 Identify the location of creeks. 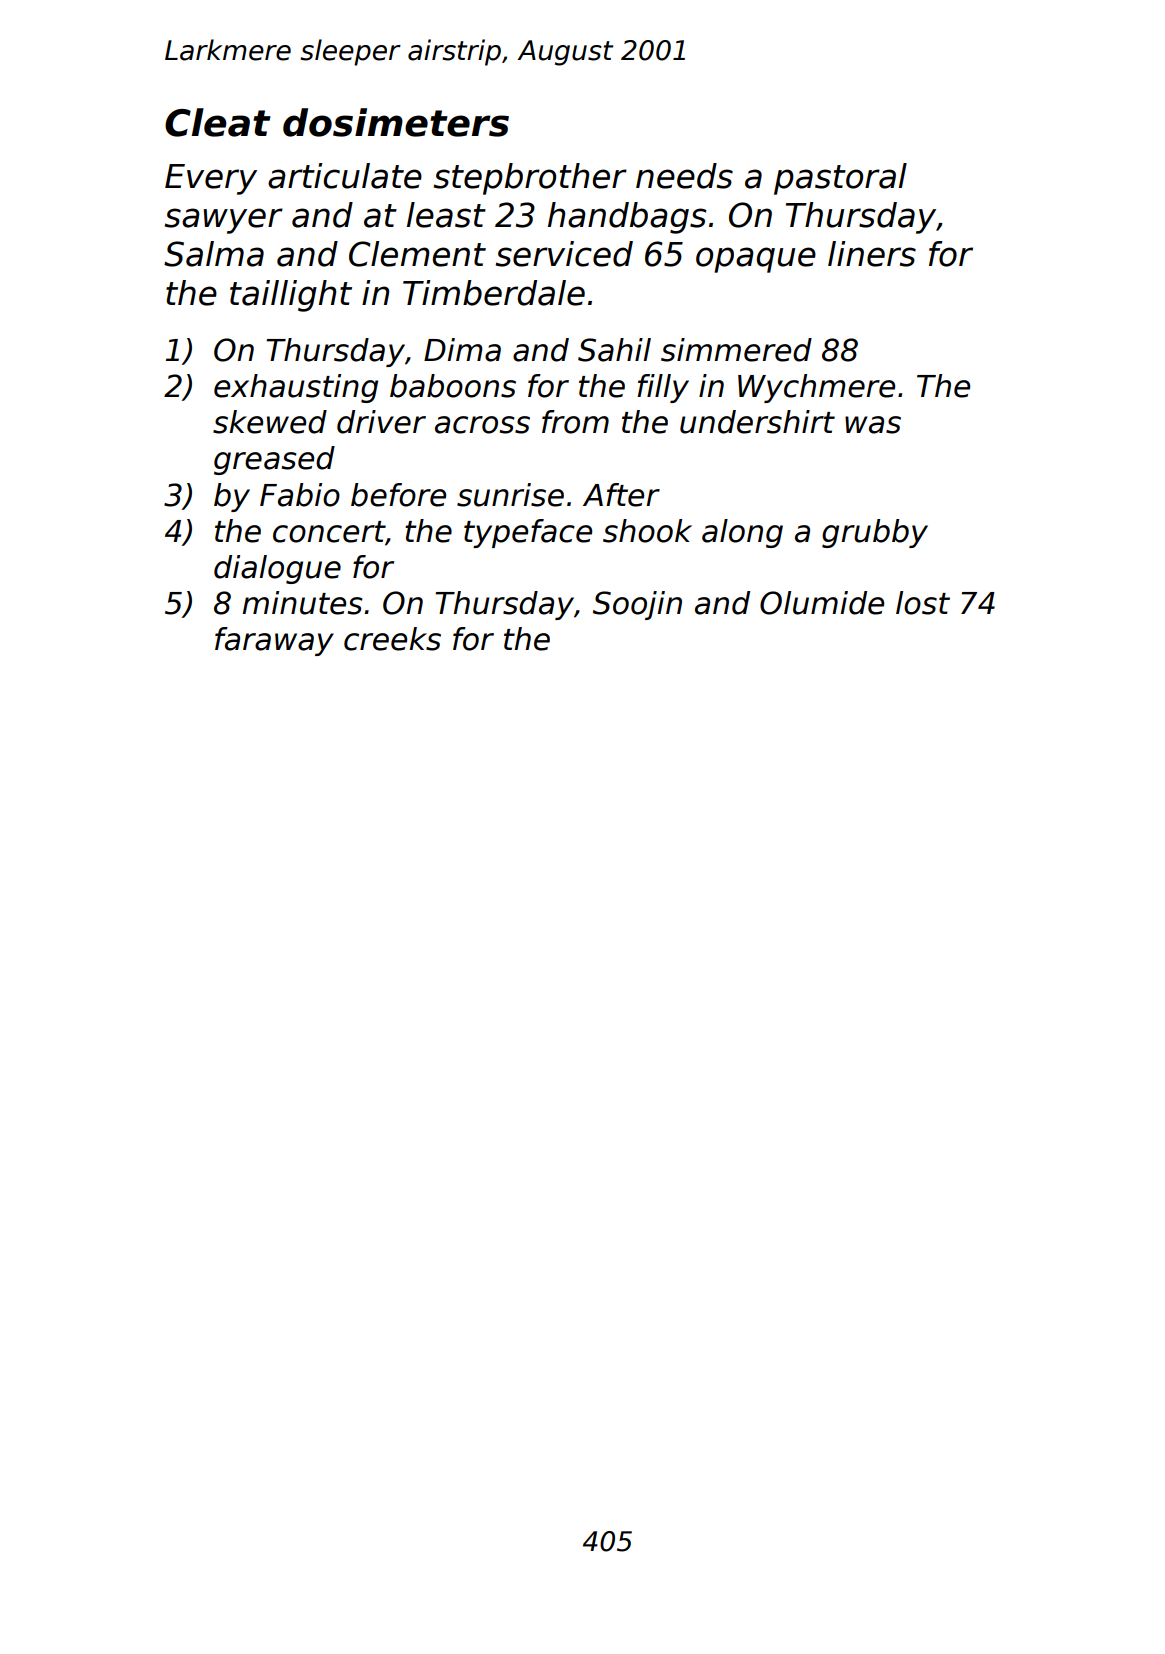
(392, 639).
